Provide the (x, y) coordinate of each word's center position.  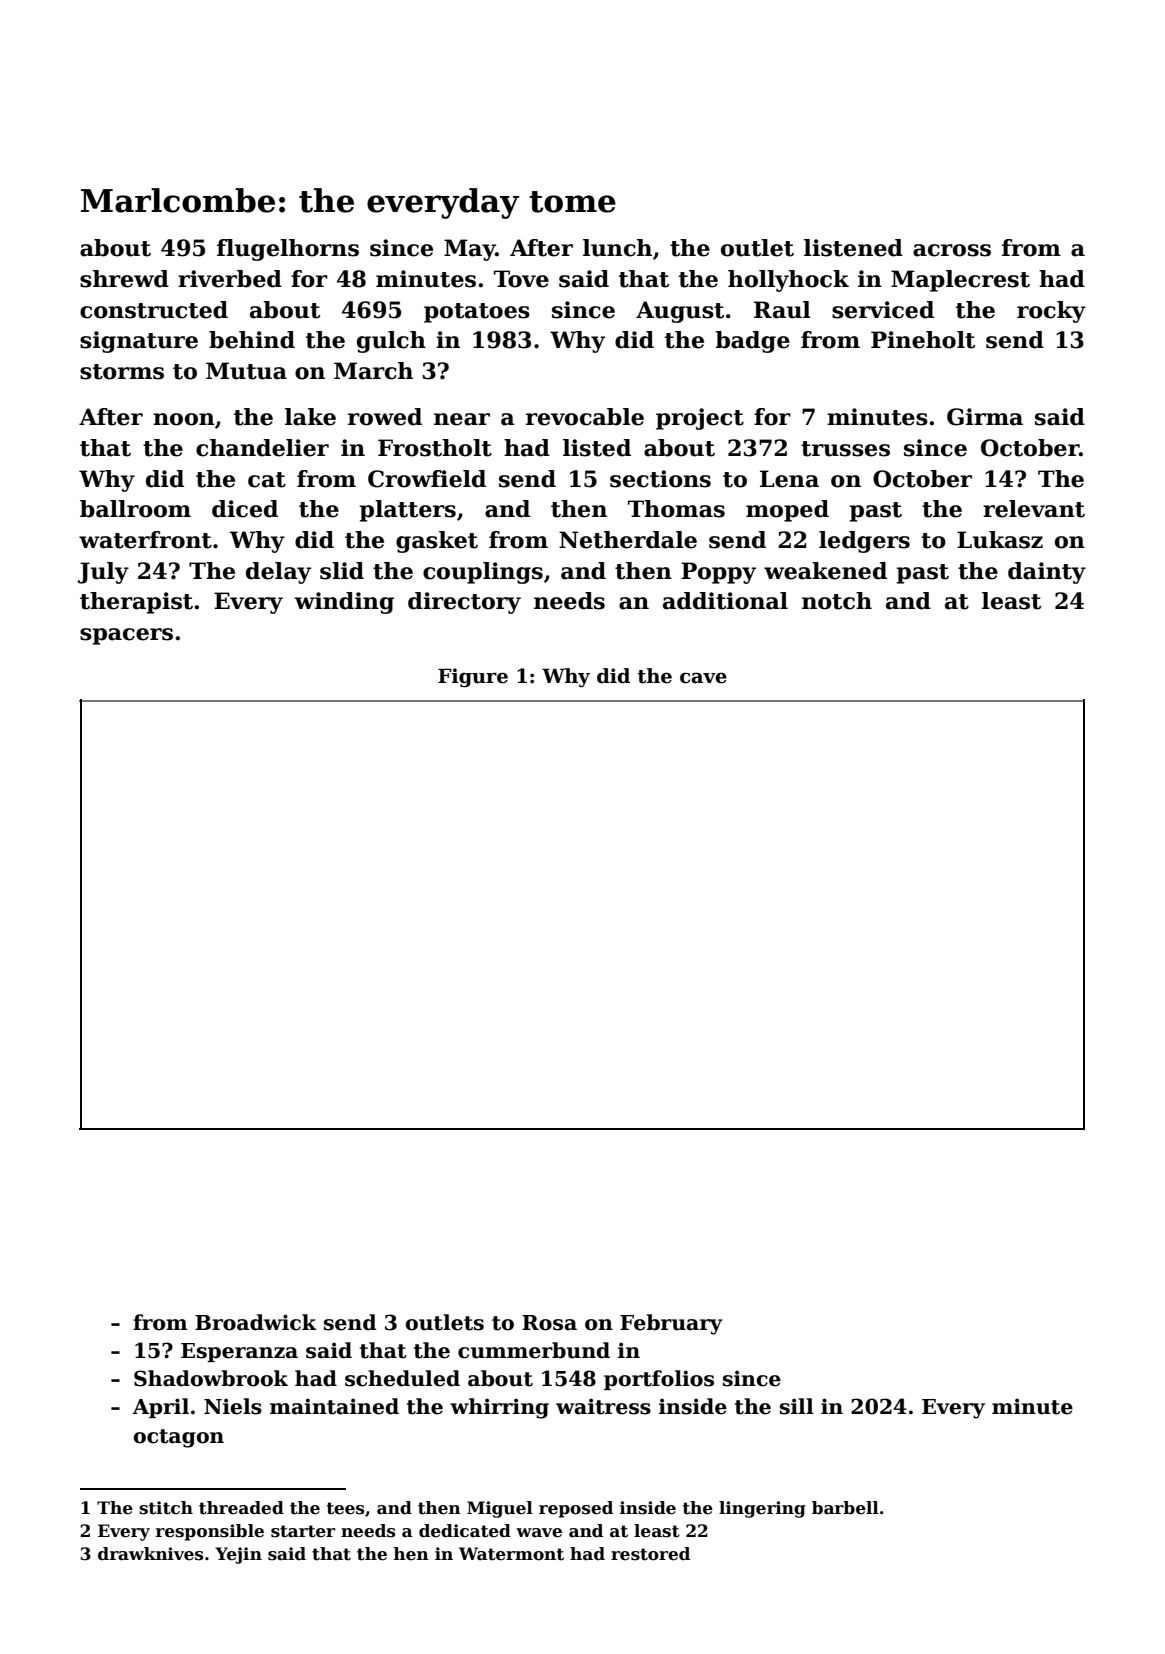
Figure (473, 677)
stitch (166, 1508)
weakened (825, 571)
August (680, 312)
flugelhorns (288, 250)
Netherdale (628, 540)
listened (853, 248)
